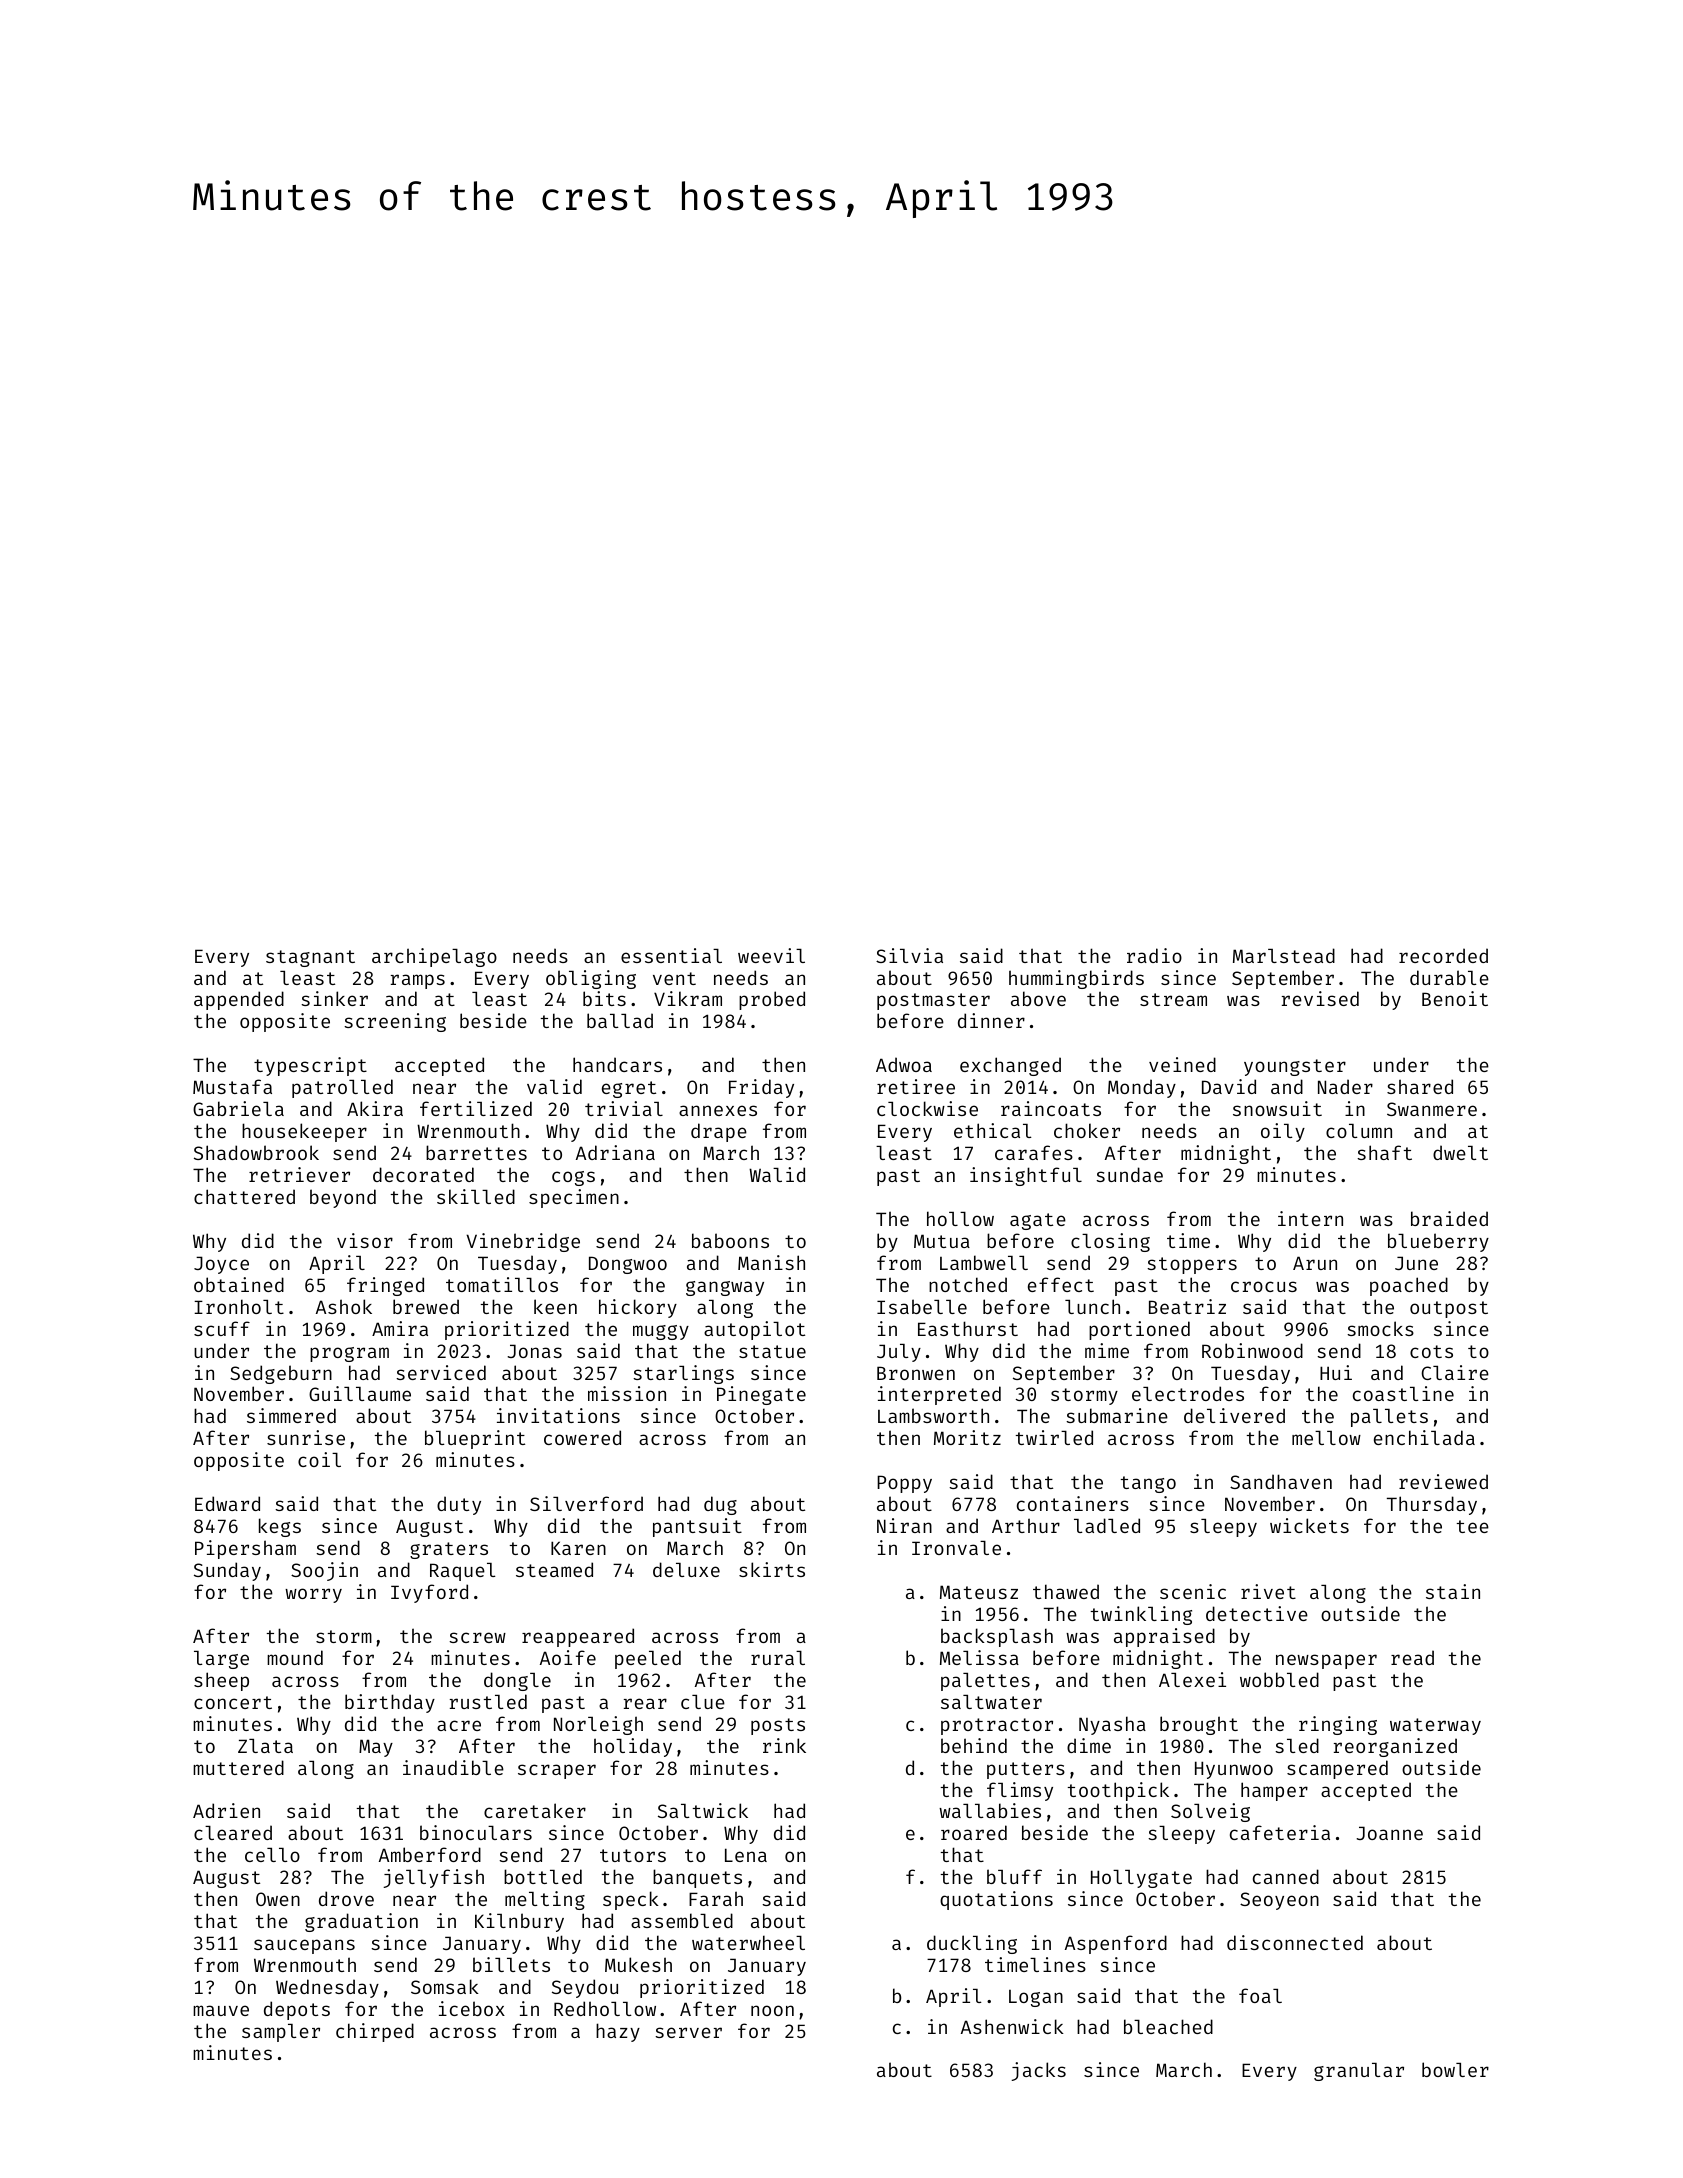  What do you see at coordinates (1326, 1438) in the page?
I see `mellow` at bounding box center [1326, 1438].
